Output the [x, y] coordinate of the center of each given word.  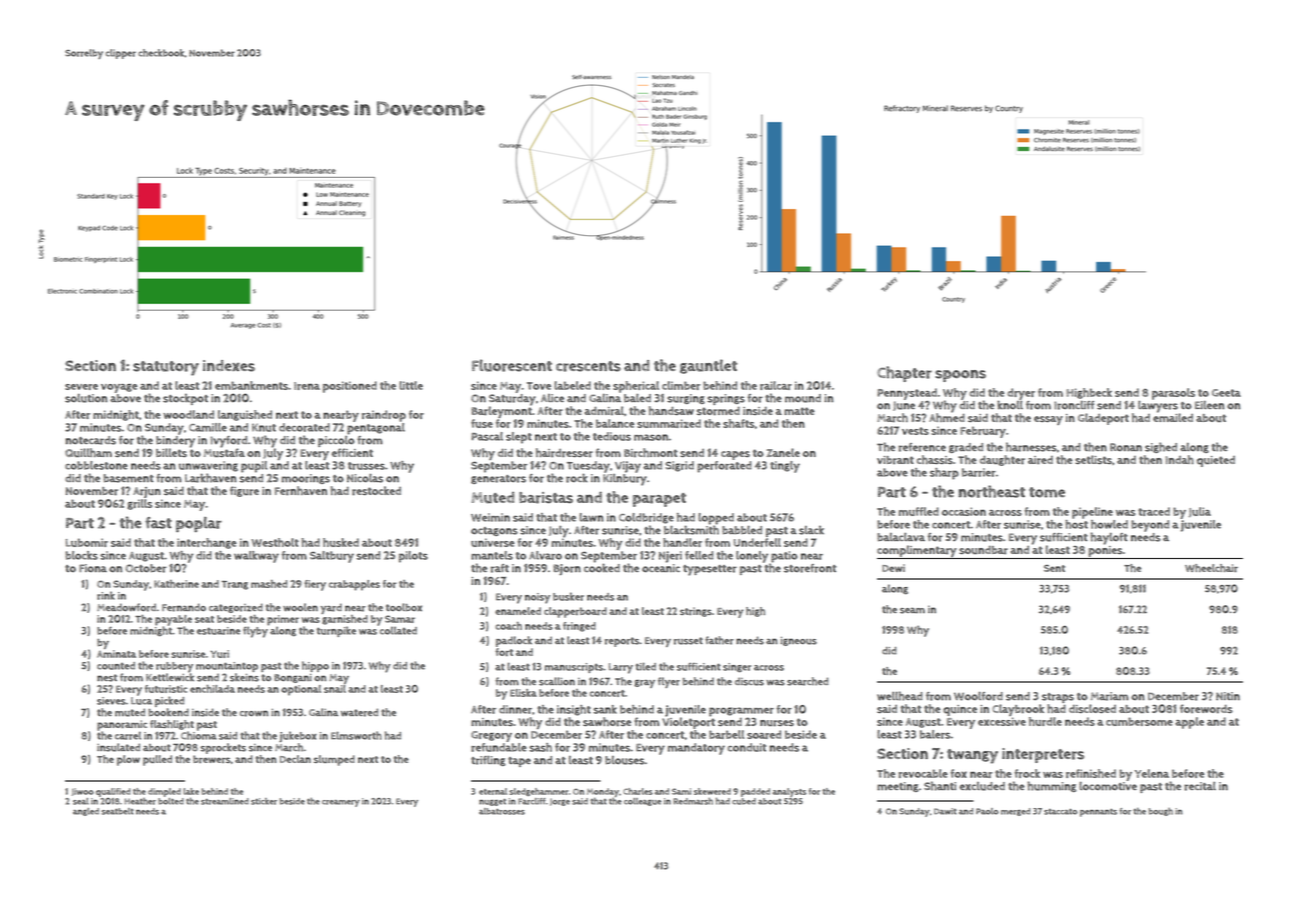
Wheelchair [1211, 568]
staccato [1060, 811]
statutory [166, 368]
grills [139, 504]
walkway [256, 557]
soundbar [983, 550]
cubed [744, 801]
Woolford [978, 696]
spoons [960, 376]
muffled [919, 511]
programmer [741, 712]
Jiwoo [83, 792]
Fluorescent [512, 365]
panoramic [122, 725]
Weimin [490, 517]
